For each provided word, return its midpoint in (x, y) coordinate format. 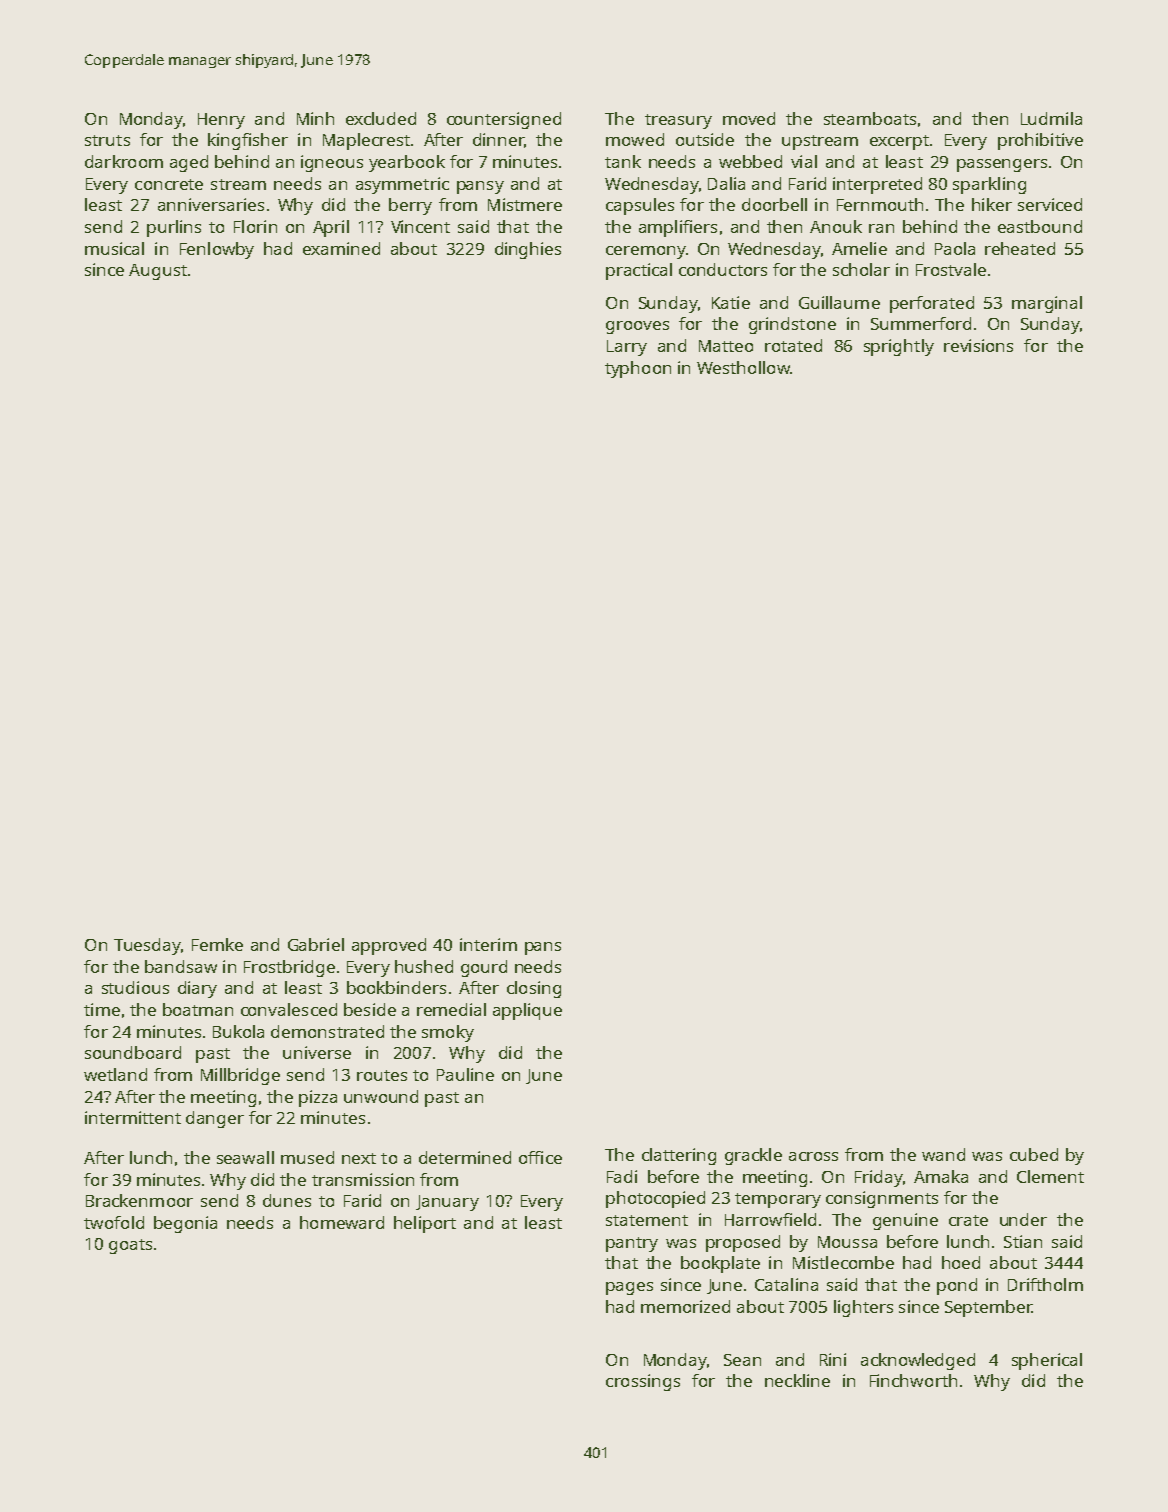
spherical (1047, 1361)
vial (804, 161)
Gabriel (316, 944)
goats (130, 1246)
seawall (245, 1157)
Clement (1050, 1176)
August (158, 272)
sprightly (899, 347)
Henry (221, 121)
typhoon (638, 369)
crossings (643, 1382)
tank (623, 161)
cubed (1034, 1154)
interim (488, 944)
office (540, 1157)
